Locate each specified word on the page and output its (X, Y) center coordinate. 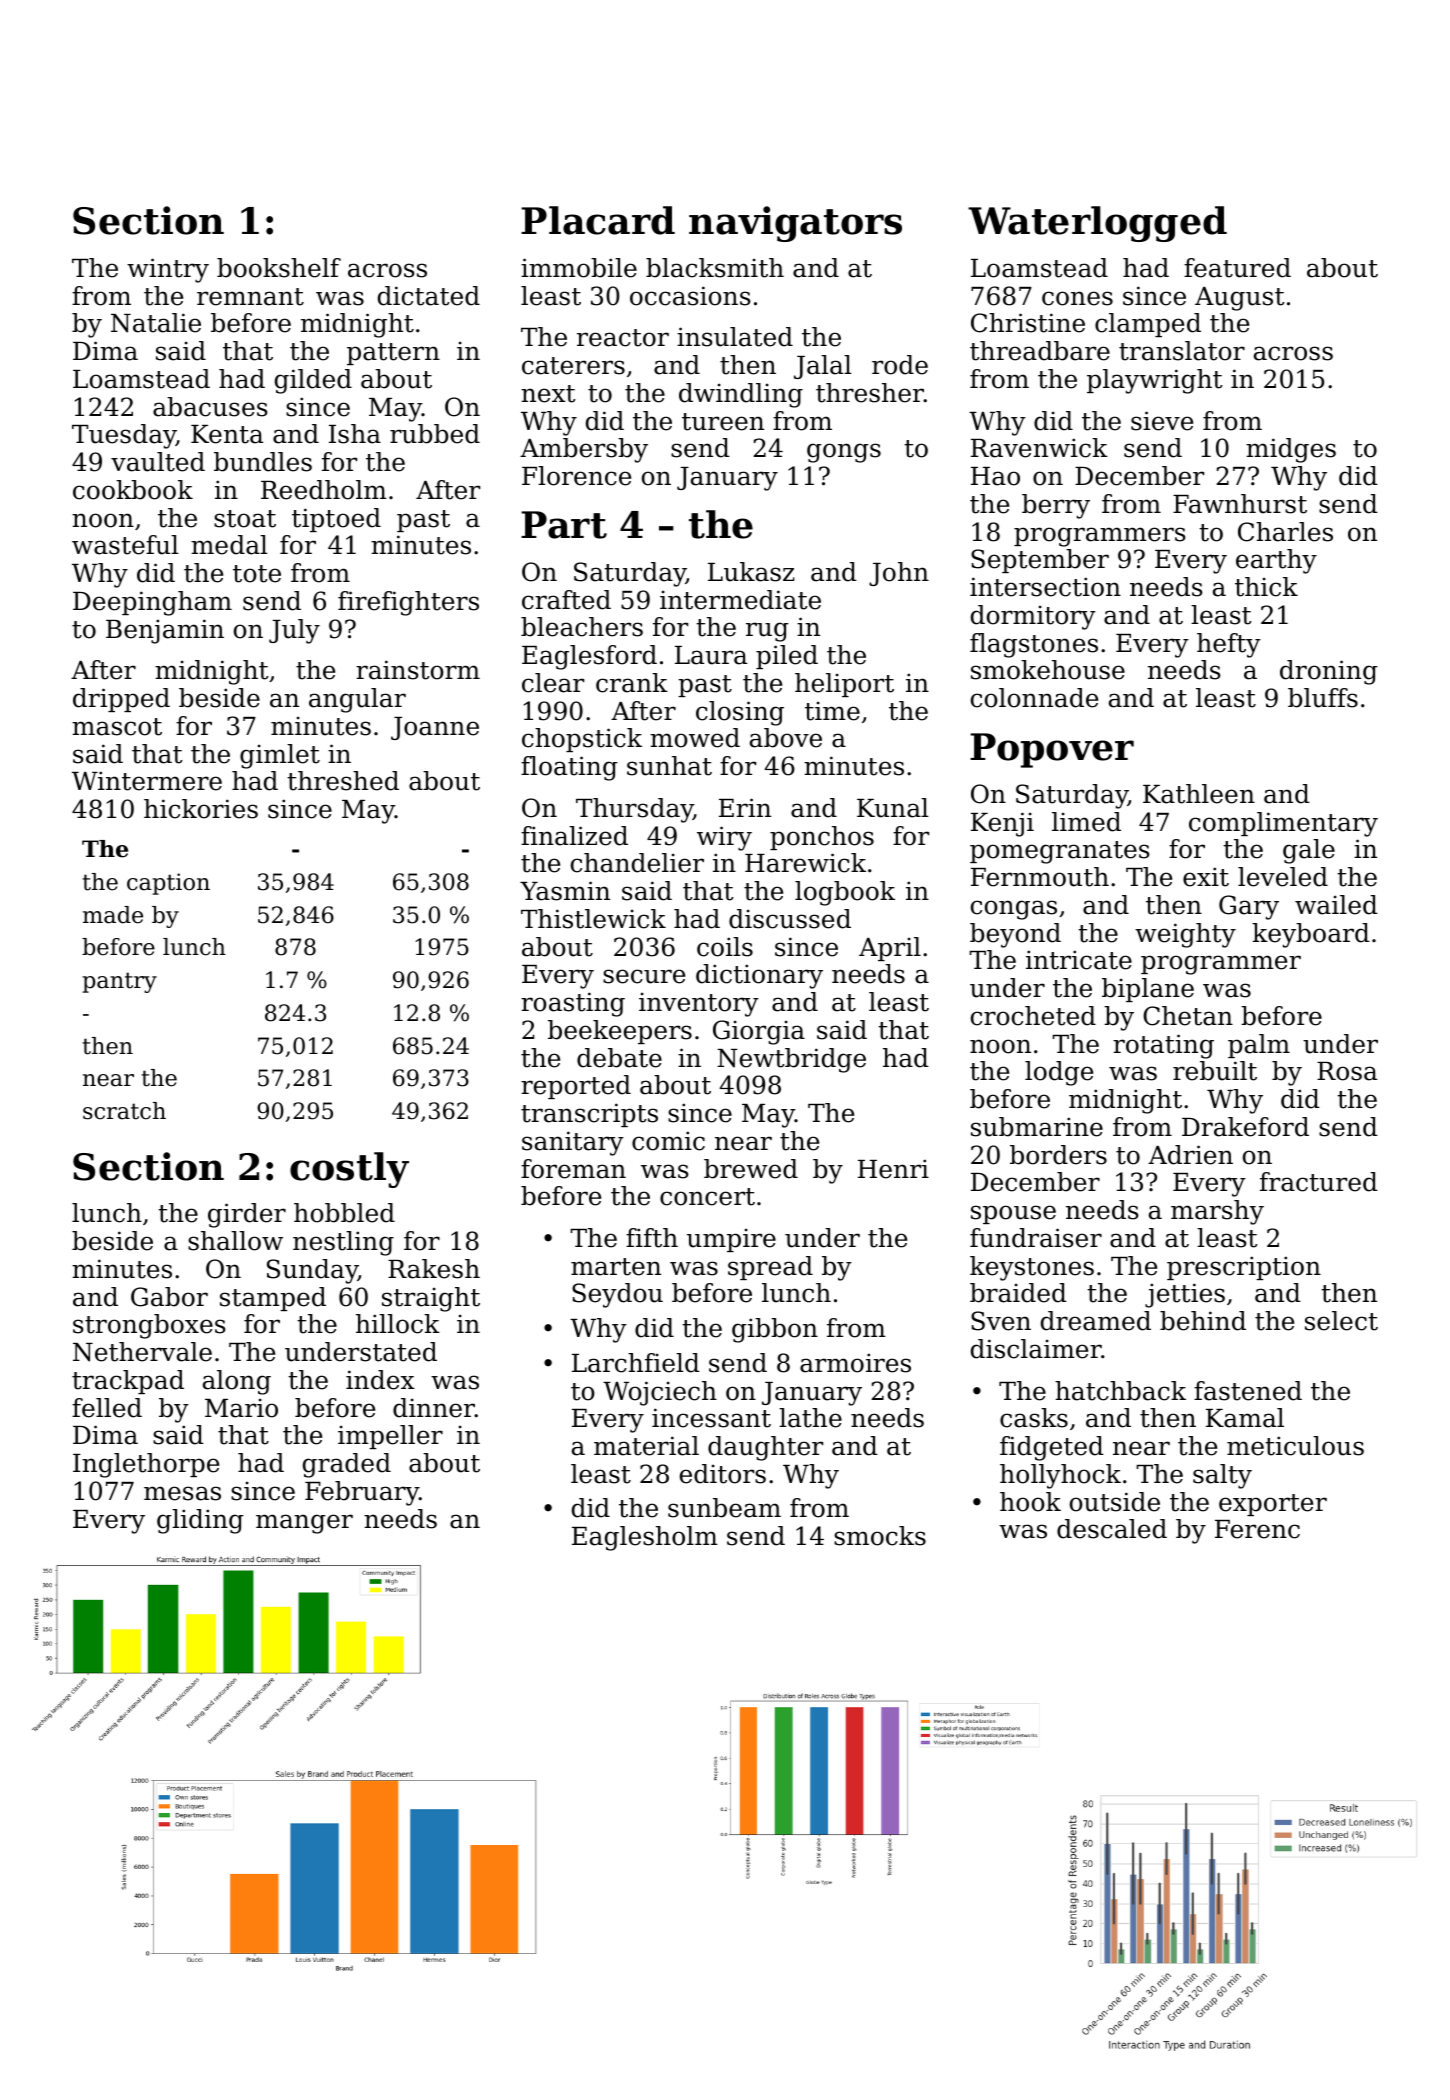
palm (1259, 1046)
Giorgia (759, 1032)
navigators (795, 224)
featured (1237, 268)
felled (107, 1408)
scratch (124, 1111)
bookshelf (279, 268)
